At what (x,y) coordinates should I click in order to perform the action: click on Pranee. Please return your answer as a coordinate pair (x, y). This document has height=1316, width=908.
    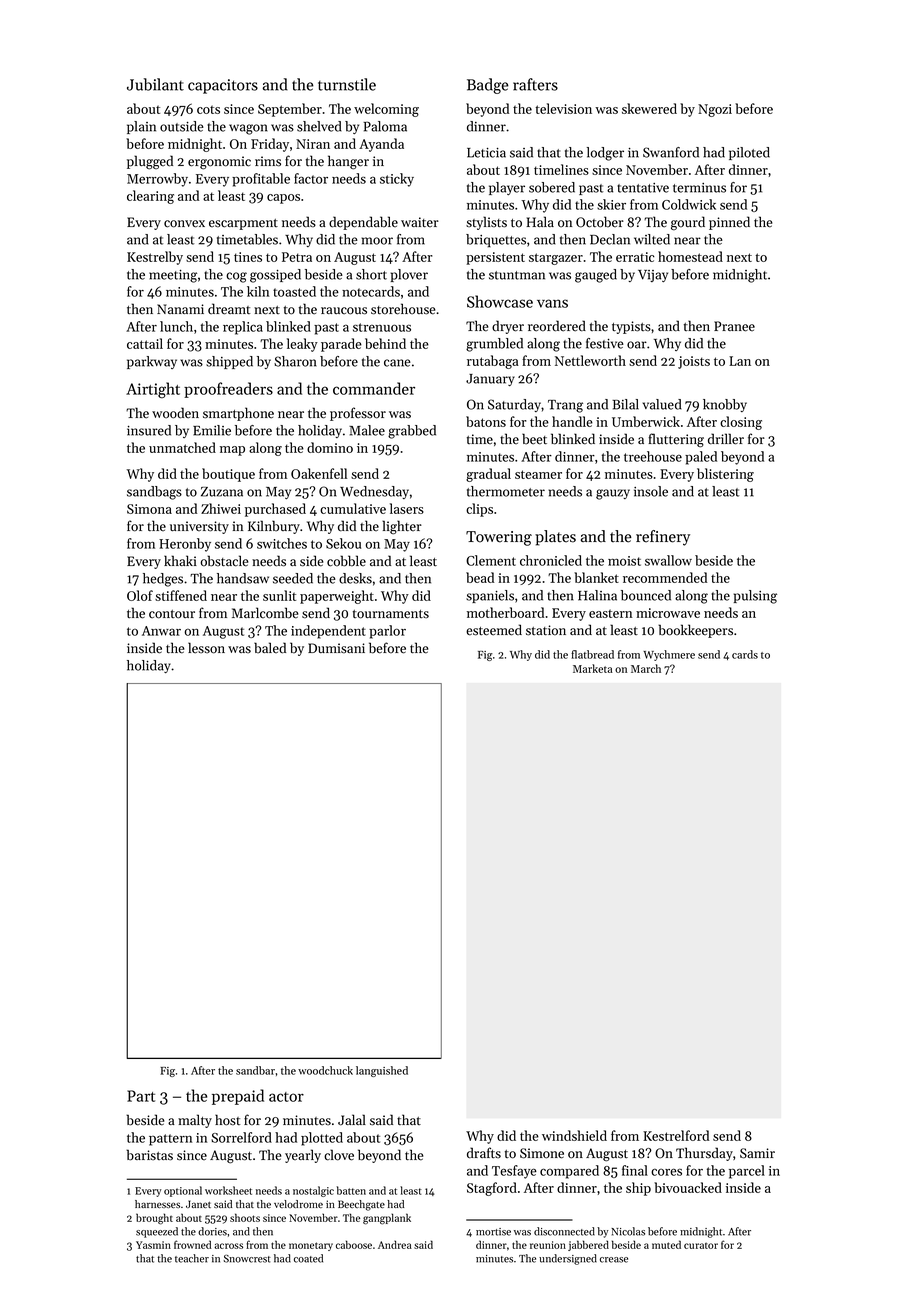
    Looking at the image, I should click on (734, 326).
